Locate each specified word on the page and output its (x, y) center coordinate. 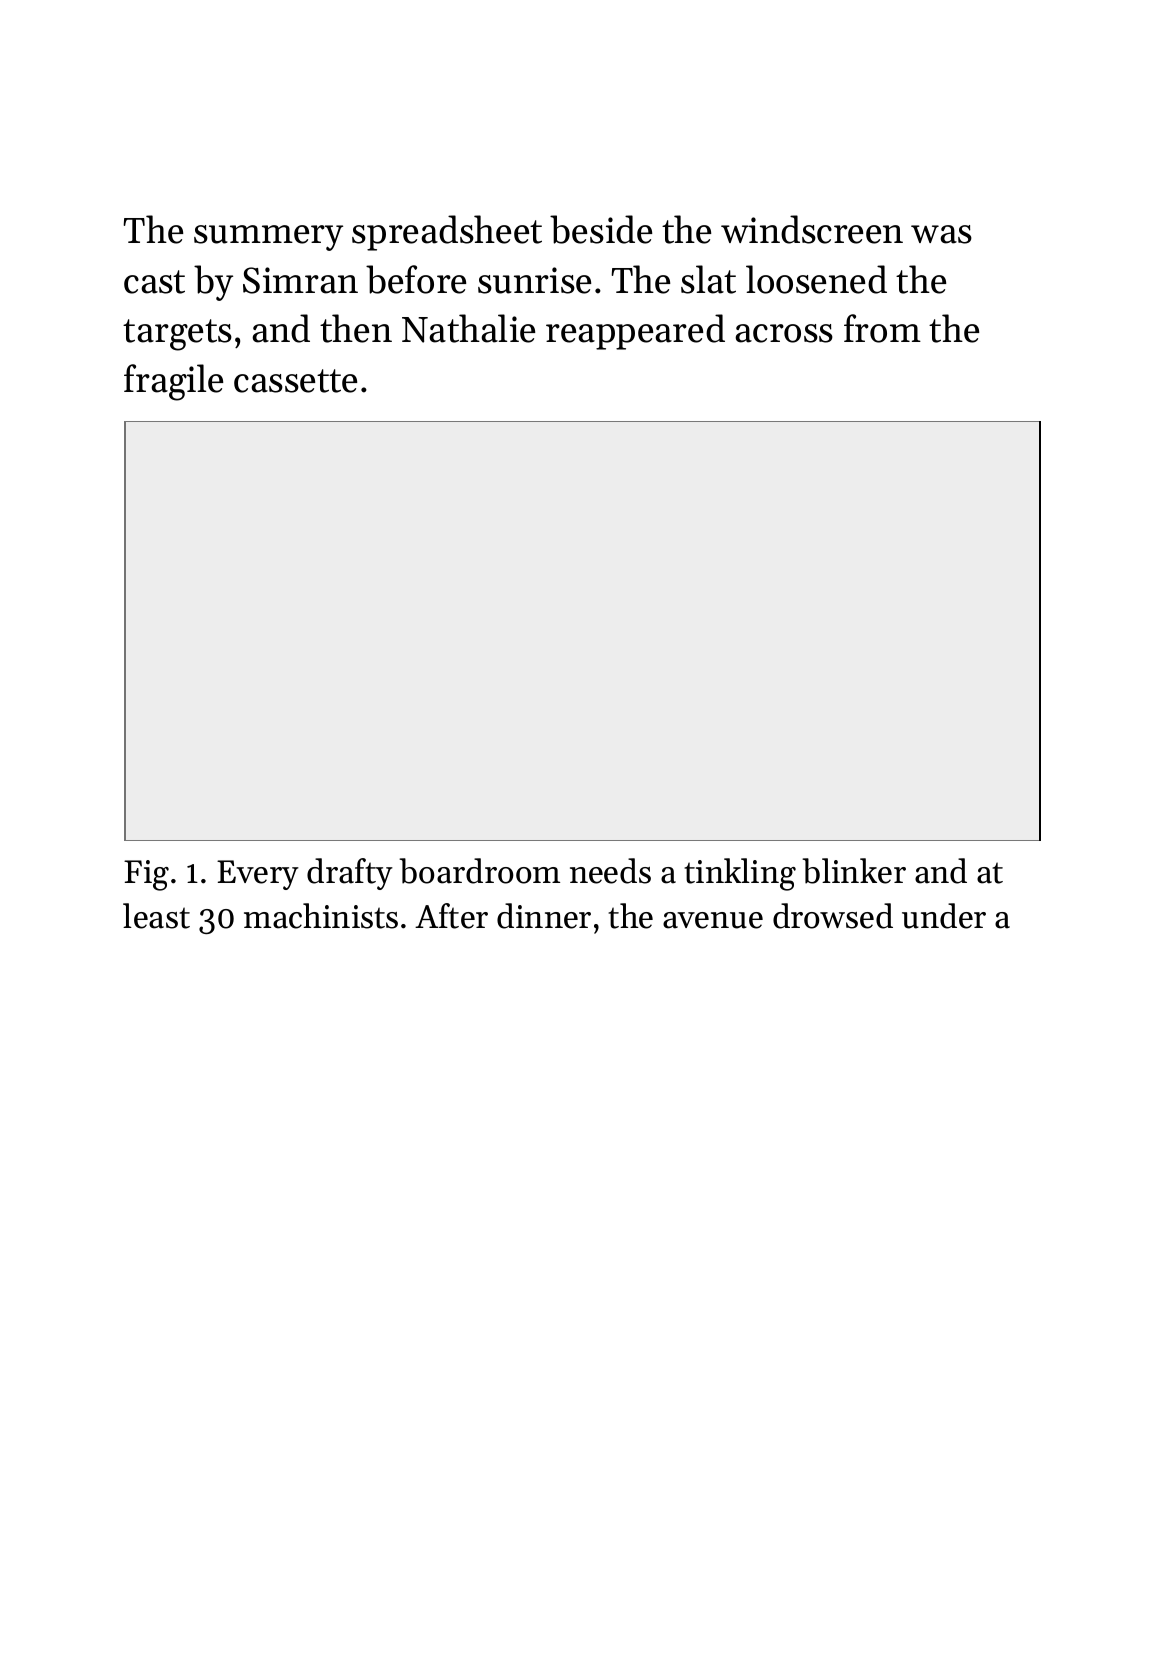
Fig (146, 875)
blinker (854, 871)
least (156, 916)
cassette (295, 381)
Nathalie (468, 328)
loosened (816, 279)
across (784, 333)
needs (610, 871)
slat (708, 279)
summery (268, 238)
